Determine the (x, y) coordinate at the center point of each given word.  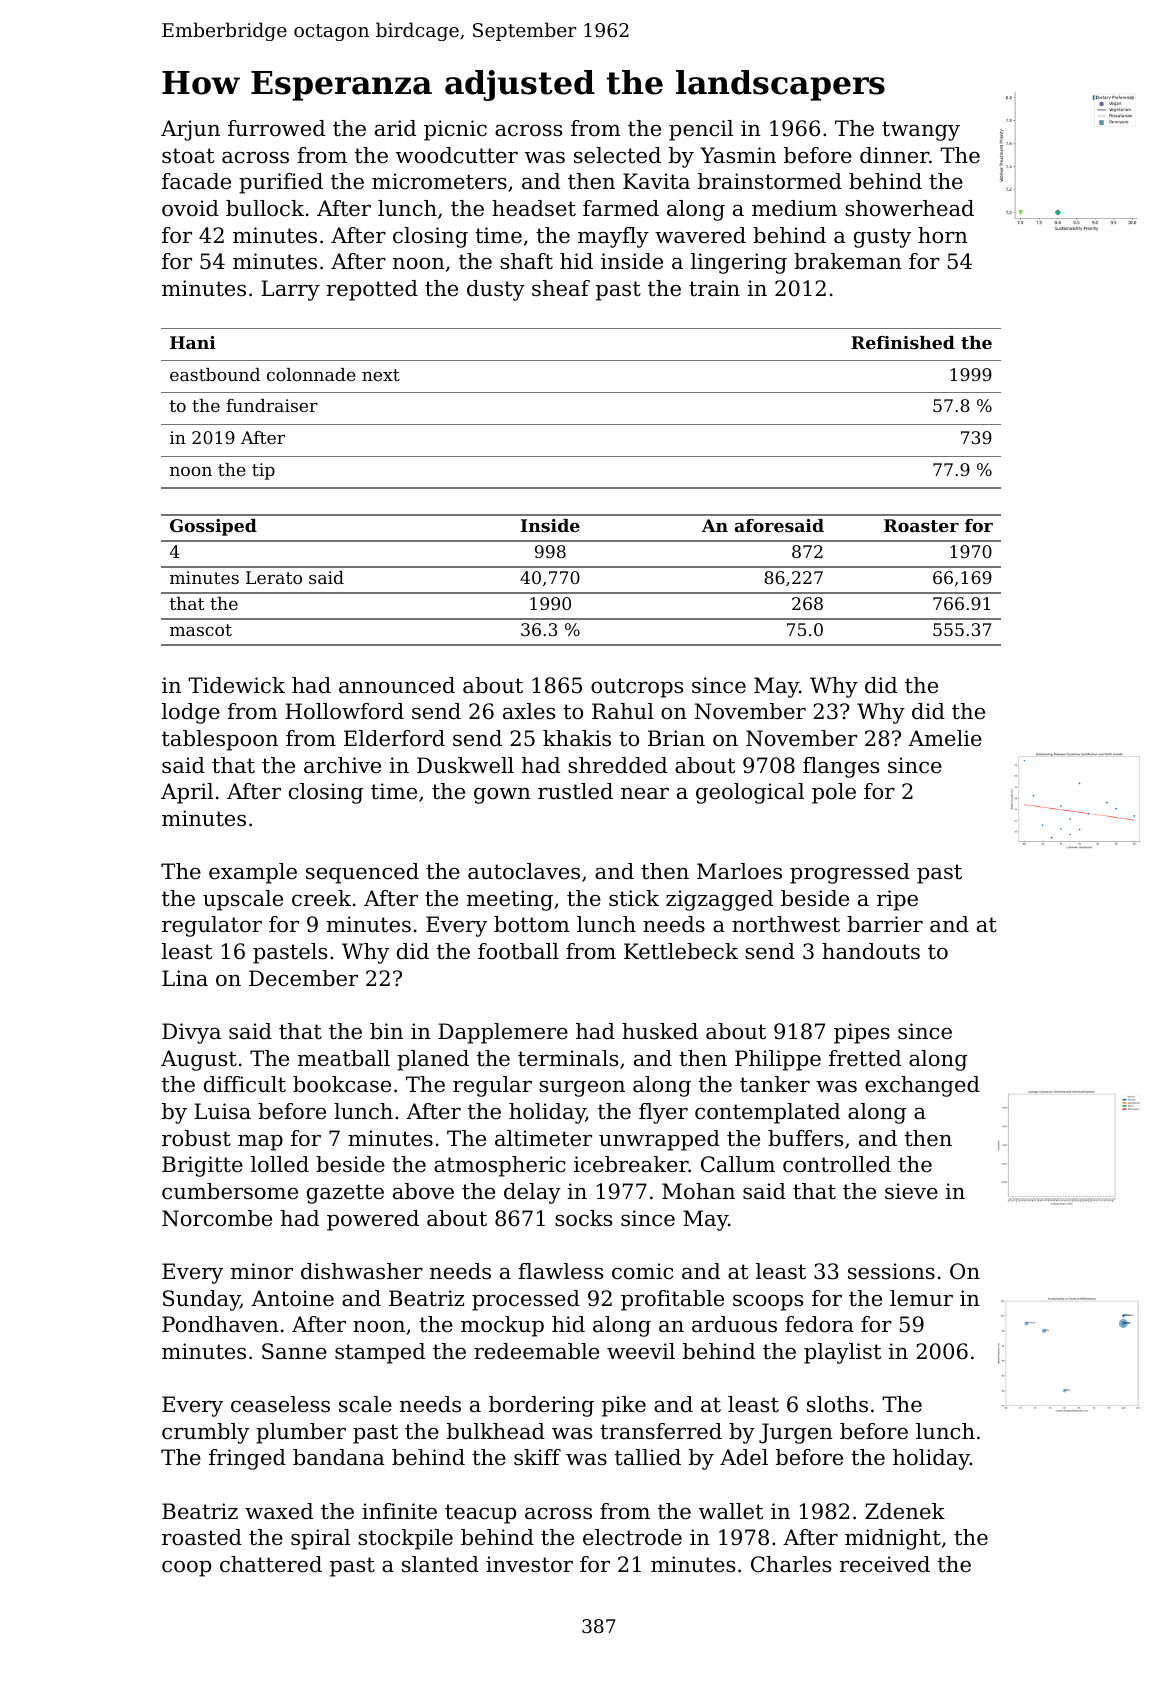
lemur (921, 1298)
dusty (496, 290)
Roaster (921, 525)
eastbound (215, 374)
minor (262, 1271)
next (381, 375)
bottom (531, 924)
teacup (480, 1514)
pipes (862, 1033)
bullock (265, 208)
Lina (185, 978)
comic (642, 1271)
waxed (279, 1511)
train (714, 288)
